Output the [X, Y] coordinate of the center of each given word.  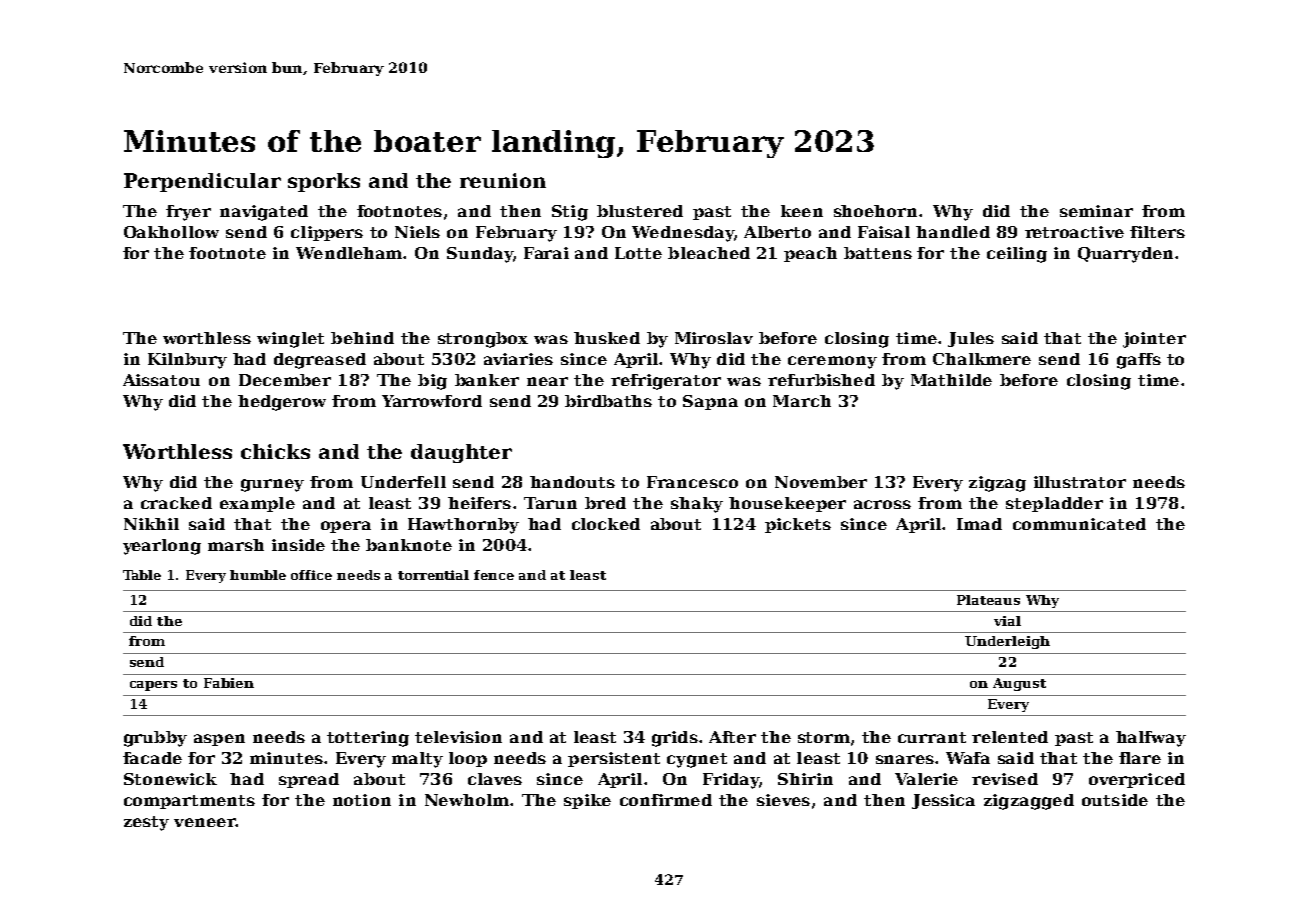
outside [1115, 800]
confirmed [666, 800]
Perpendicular [202, 182]
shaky [697, 505]
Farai [546, 253]
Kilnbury [187, 361]
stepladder [1054, 504]
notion [362, 800]
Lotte [638, 253]
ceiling [1017, 255]
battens [878, 253]
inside [298, 545]
